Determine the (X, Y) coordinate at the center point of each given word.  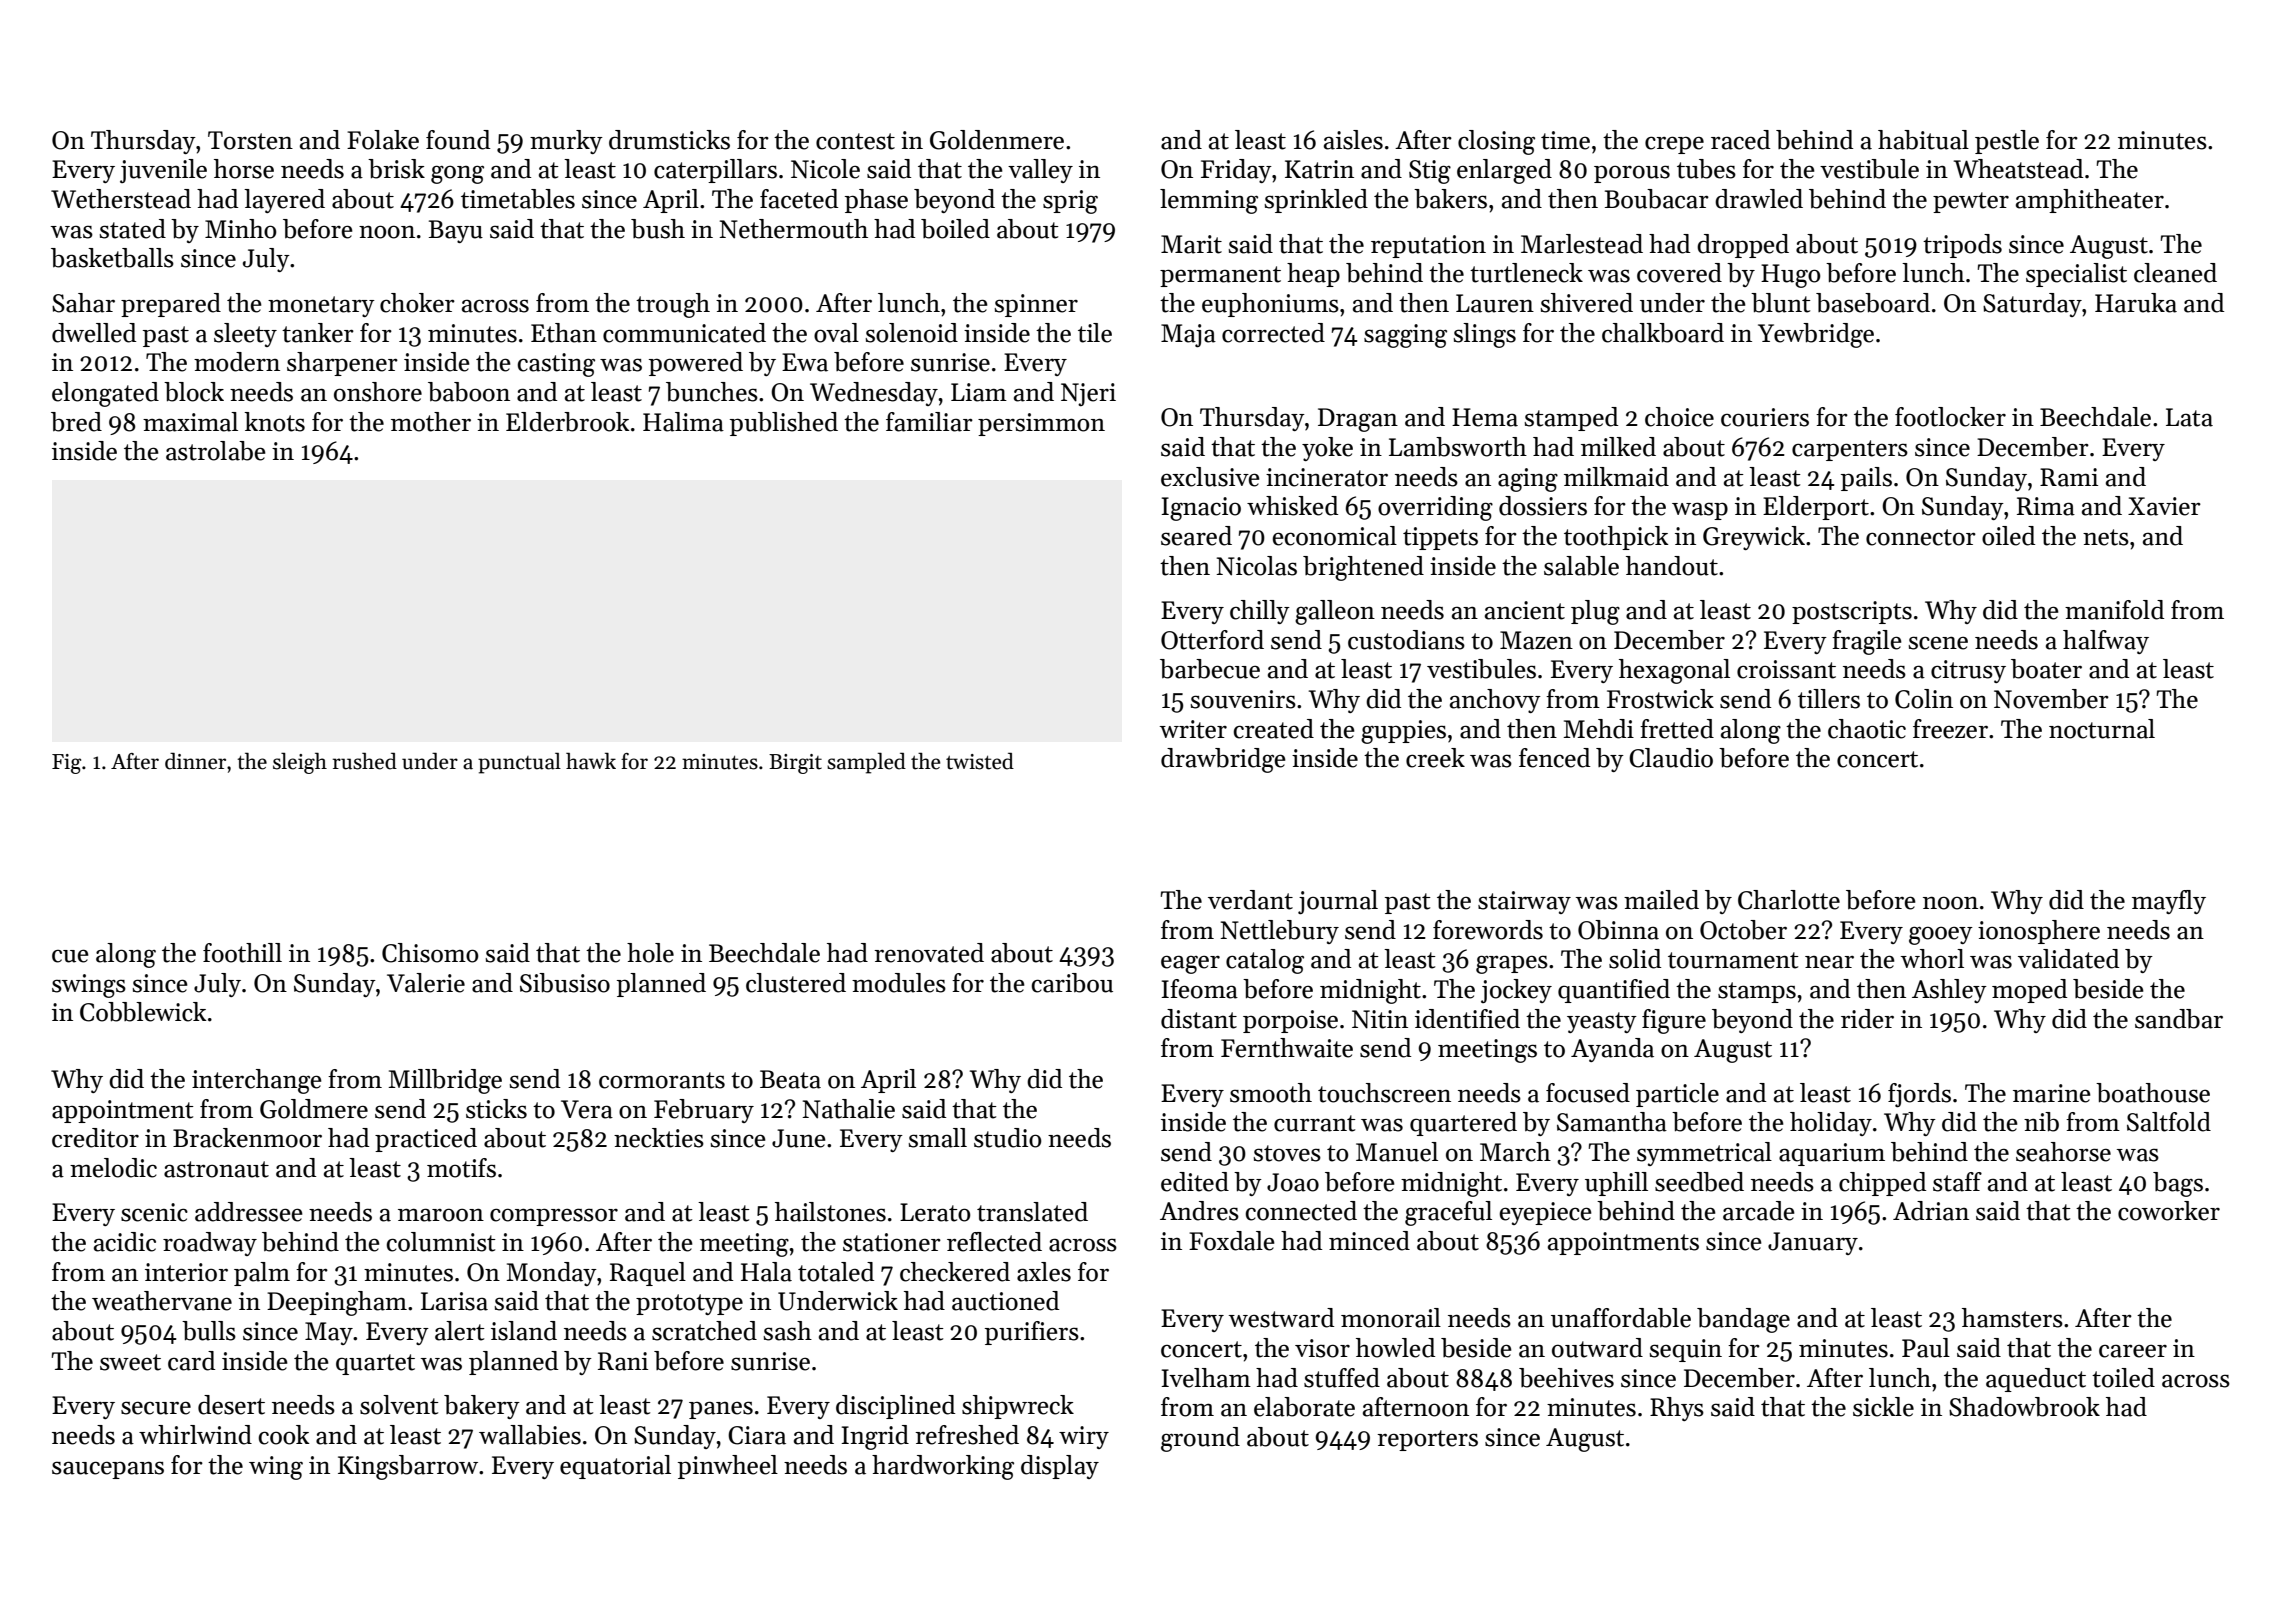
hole (650, 953)
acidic (125, 1242)
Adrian (1931, 1211)
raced (1740, 140)
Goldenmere (997, 140)
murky (566, 142)
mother (431, 422)
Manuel (1397, 1152)
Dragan (1358, 420)
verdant (1250, 900)
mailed (1661, 900)
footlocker (1950, 417)
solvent (399, 1405)
